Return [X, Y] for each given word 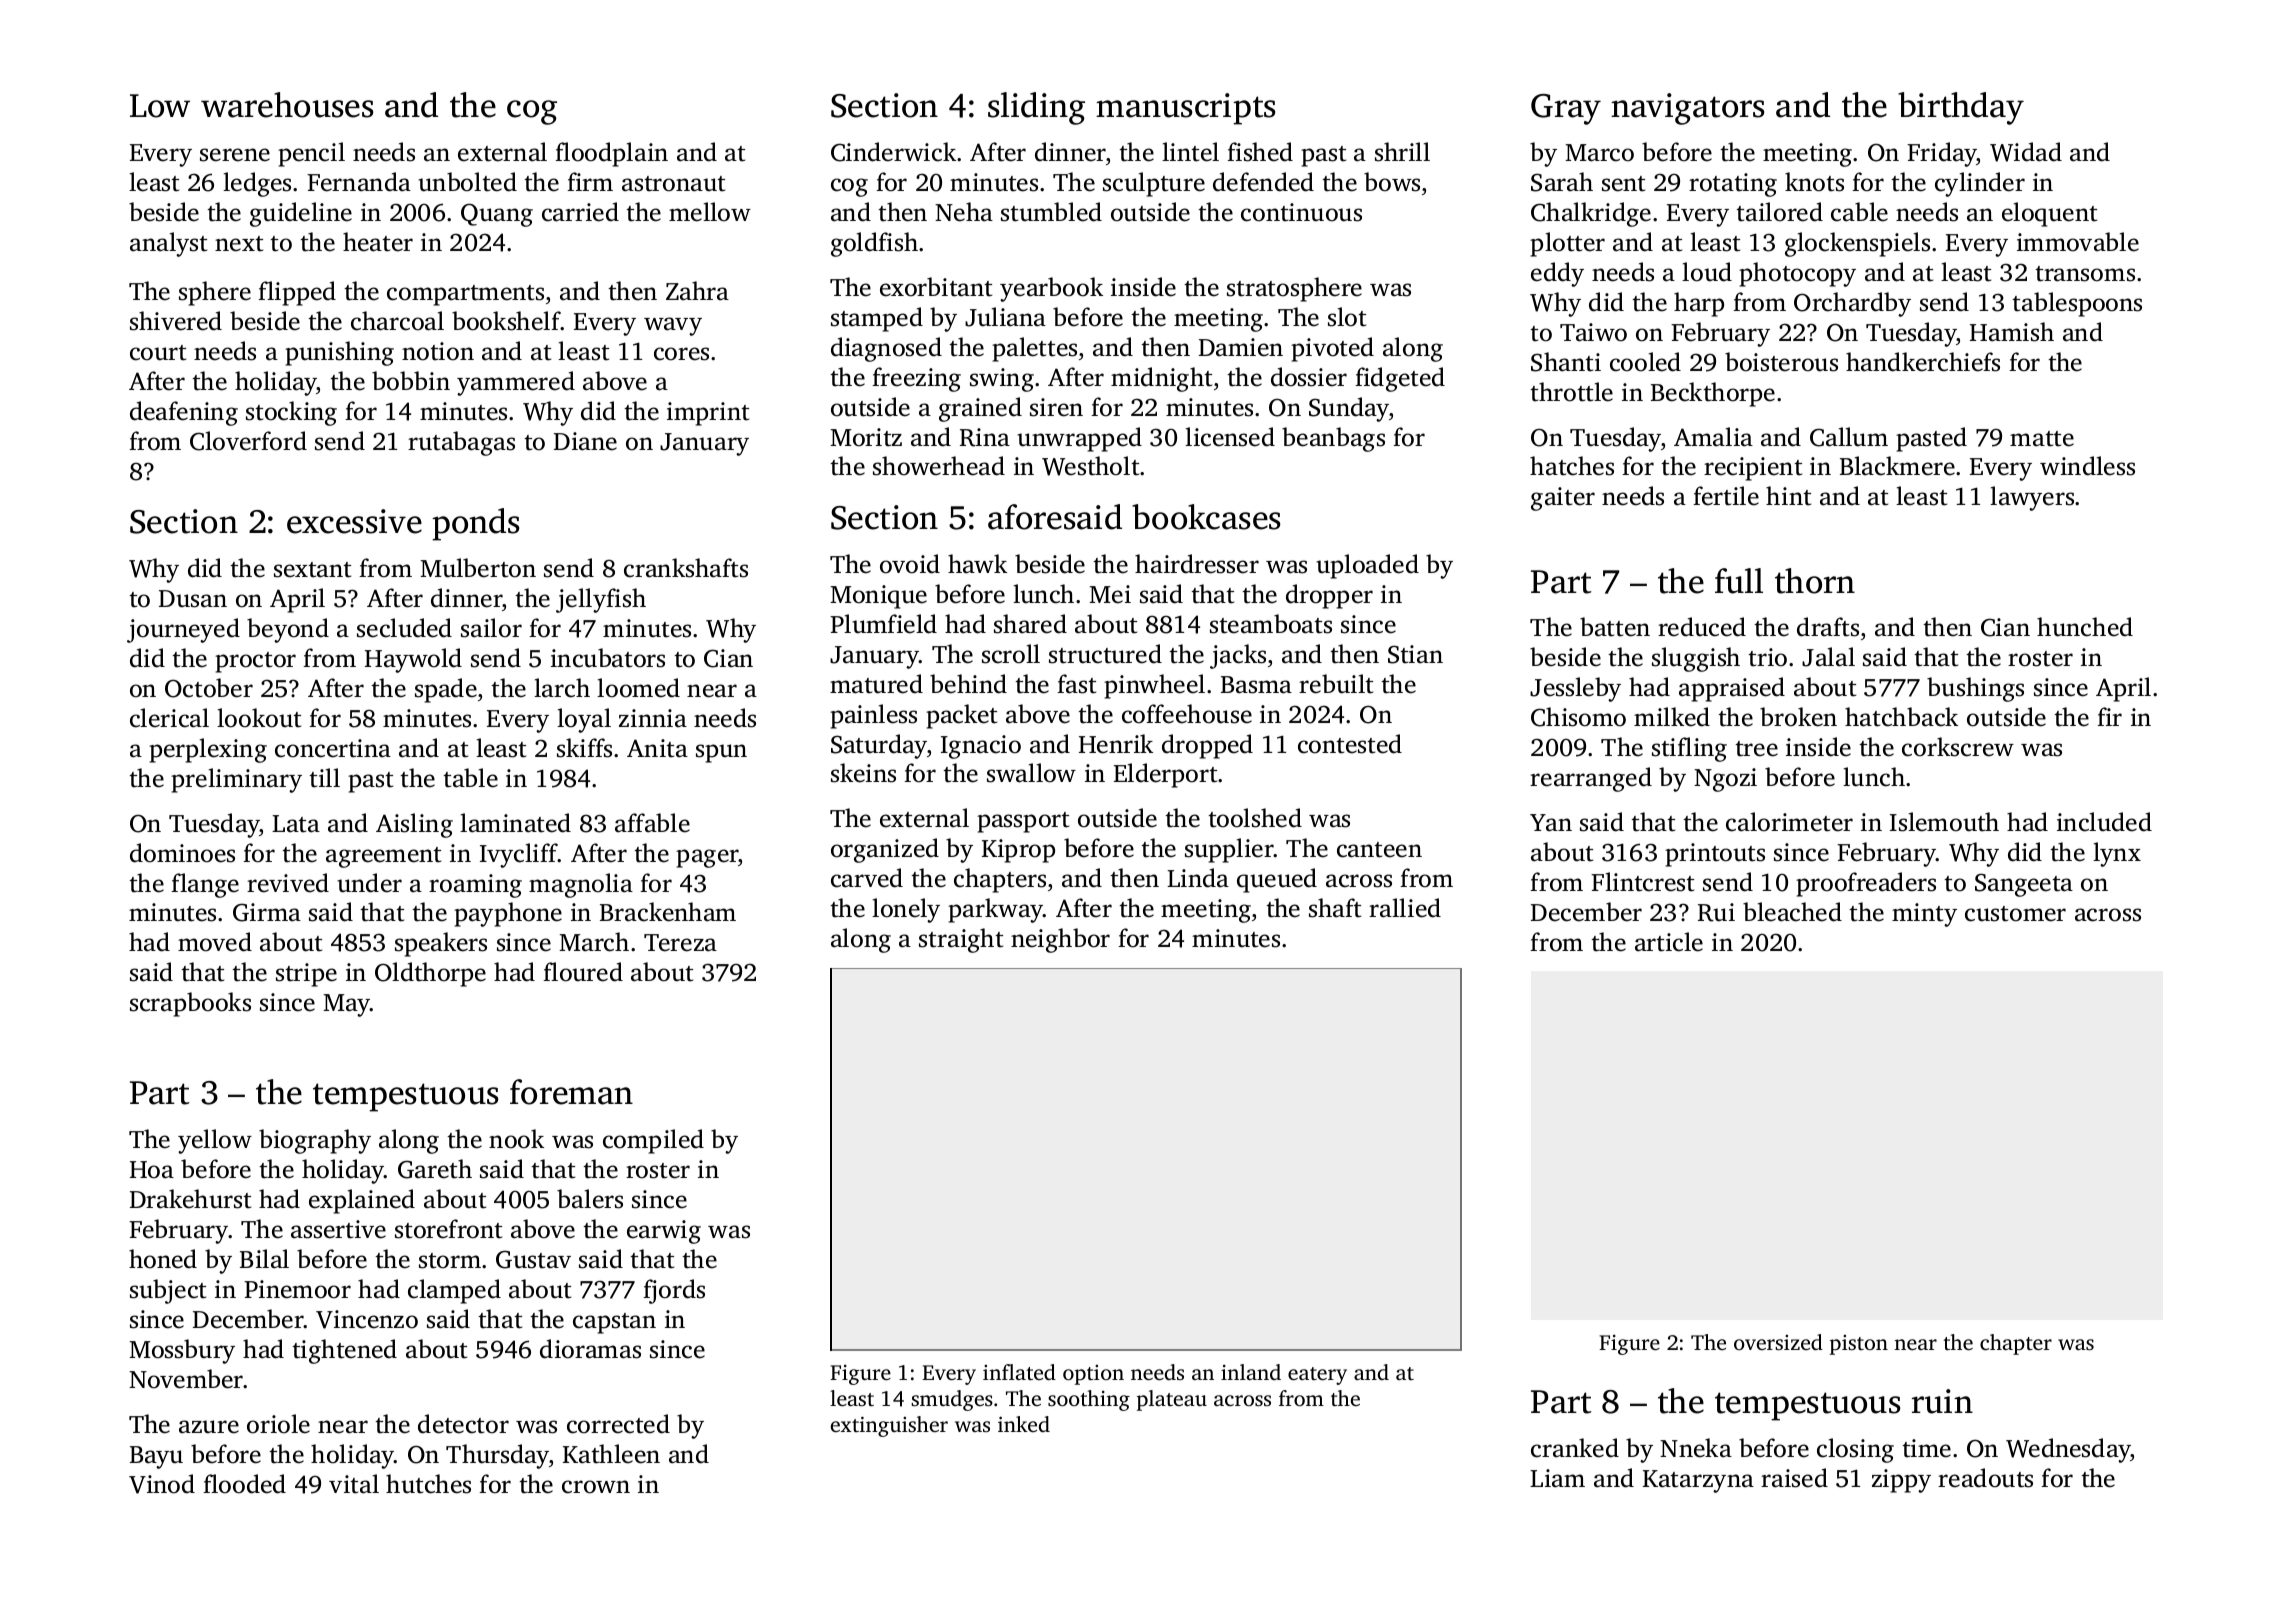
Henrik [1116, 744]
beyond [288, 630]
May [346, 1005]
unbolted [467, 182]
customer [2015, 914]
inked [1024, 1424]
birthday [1961, 108]
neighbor [1060, 940]
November [186, 1379]
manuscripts [1185, 109]
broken [1798, 717]
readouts [1985, 1478]
